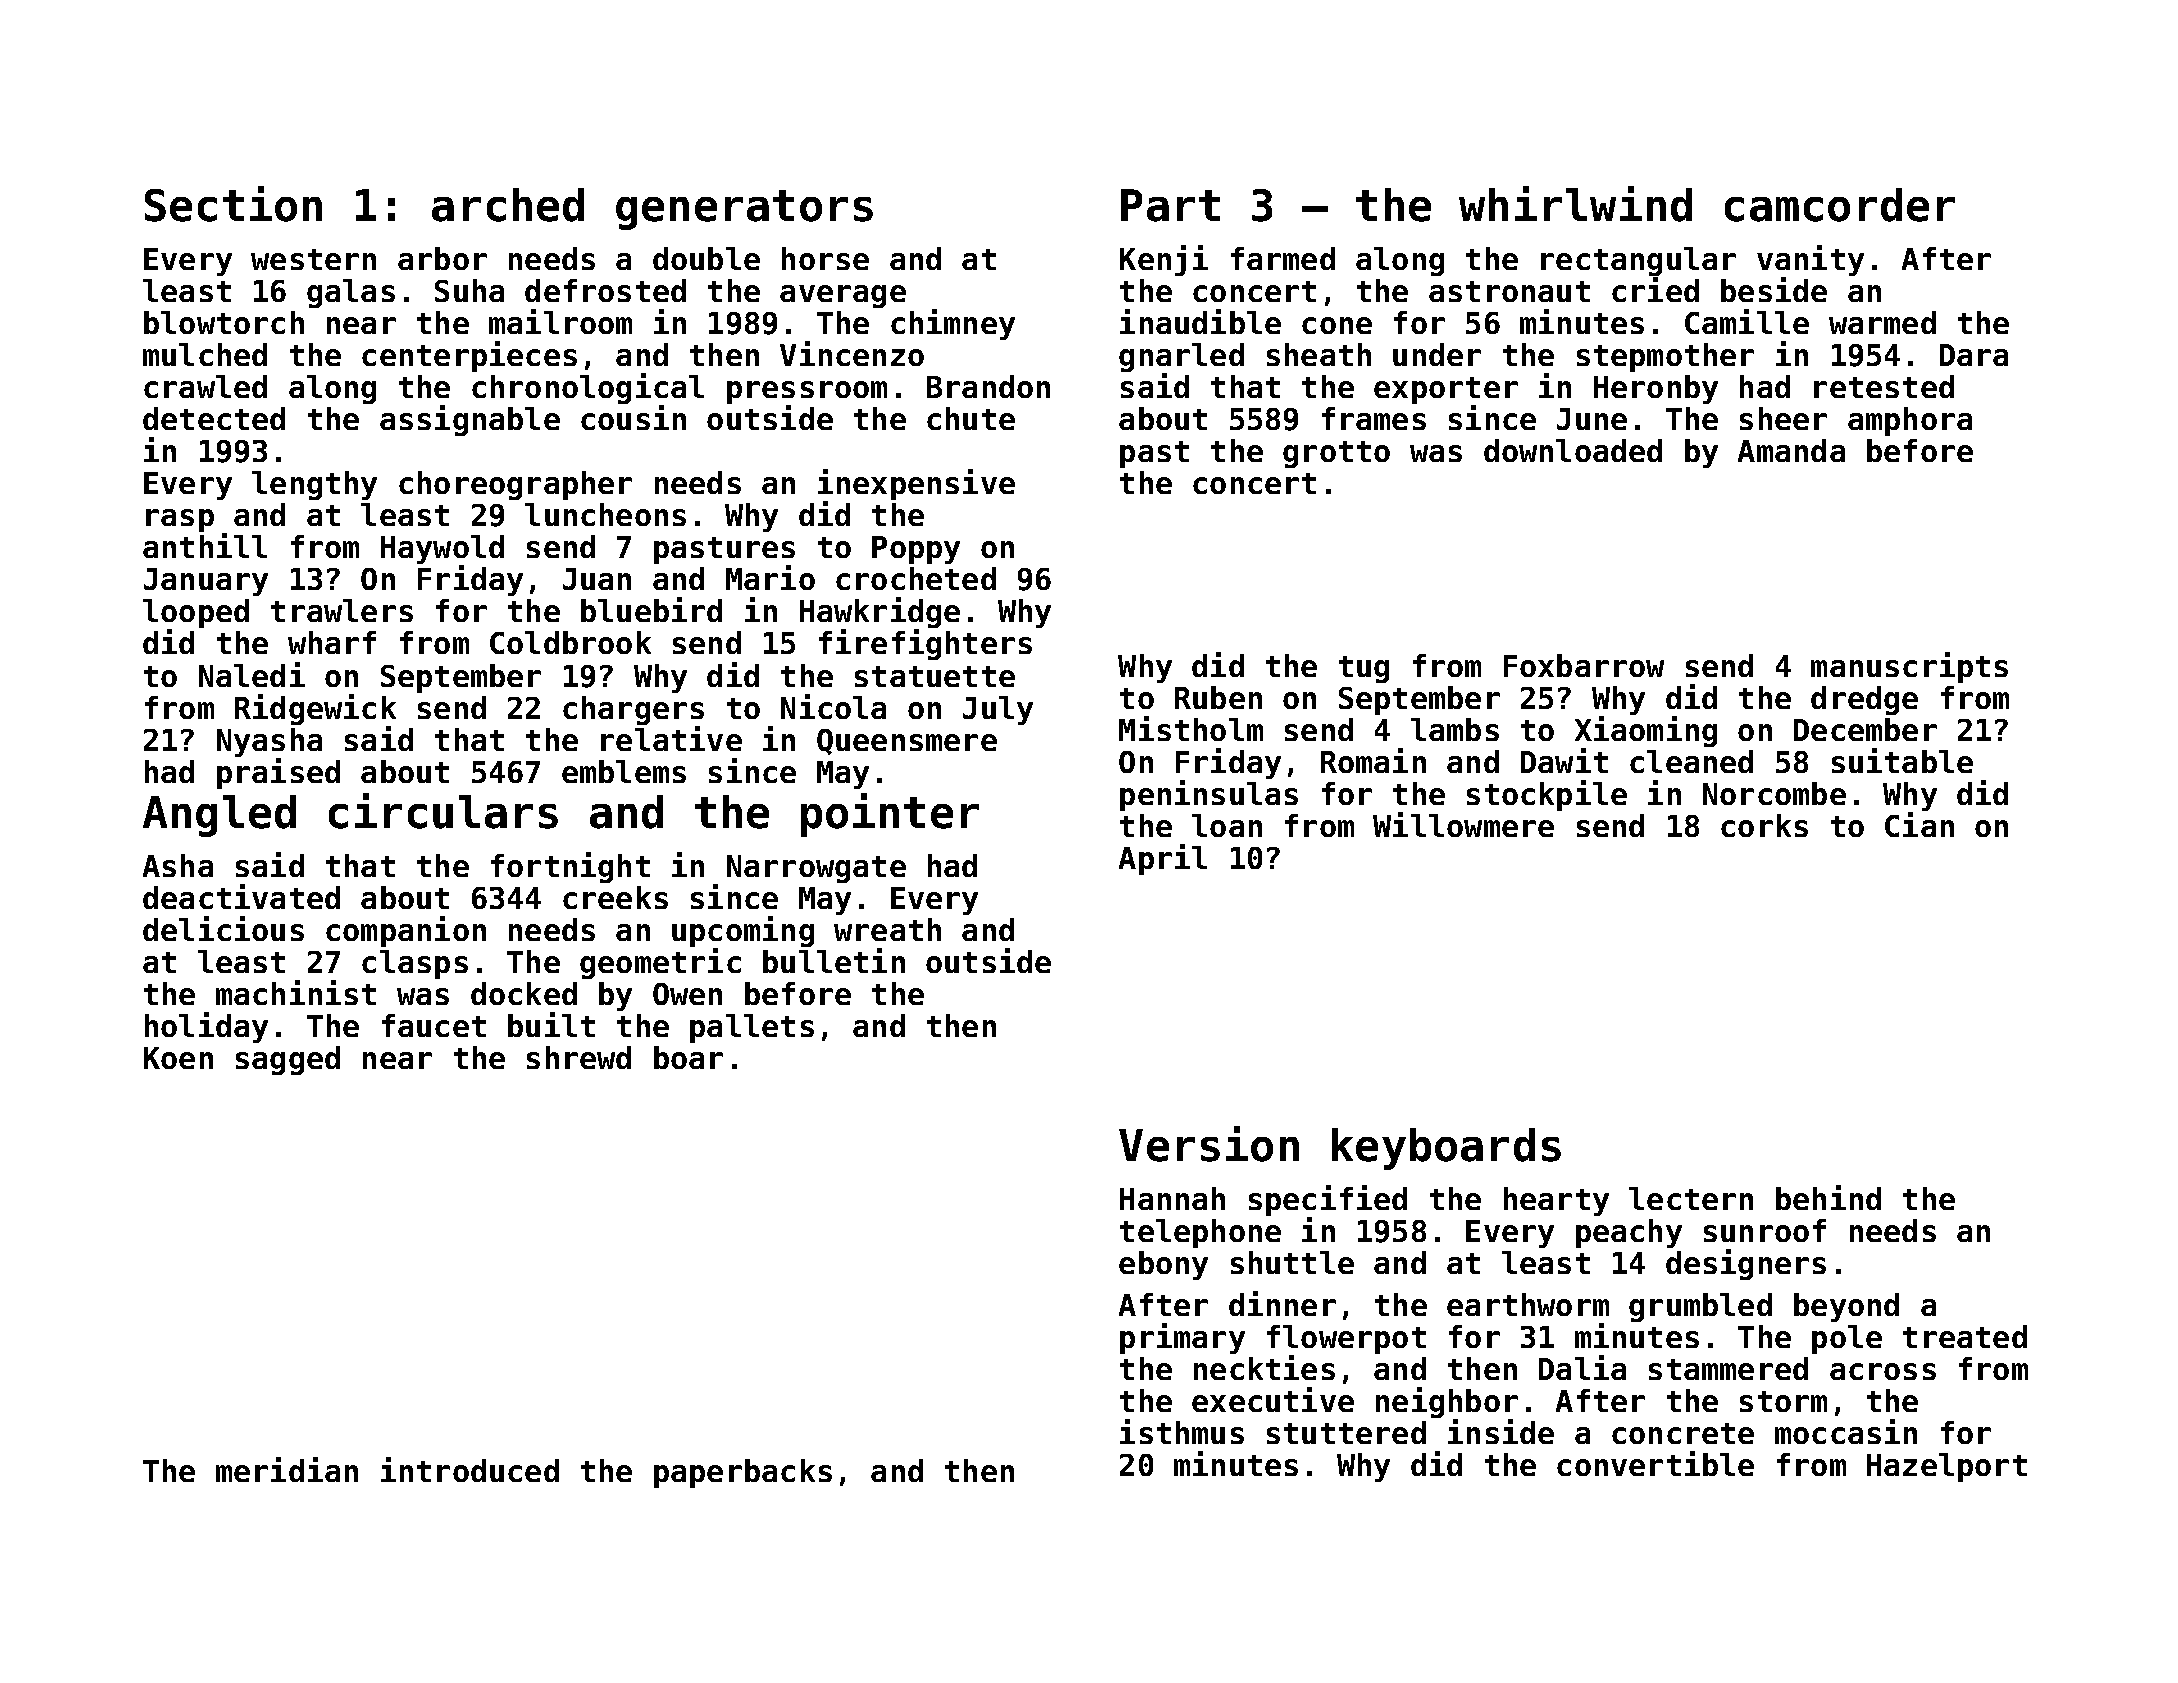 The image size is (2178, 1683). What do you see at coordinates (743, 1473) in the document?
I see `paperbacks` at bounding box center [743, 1473].
